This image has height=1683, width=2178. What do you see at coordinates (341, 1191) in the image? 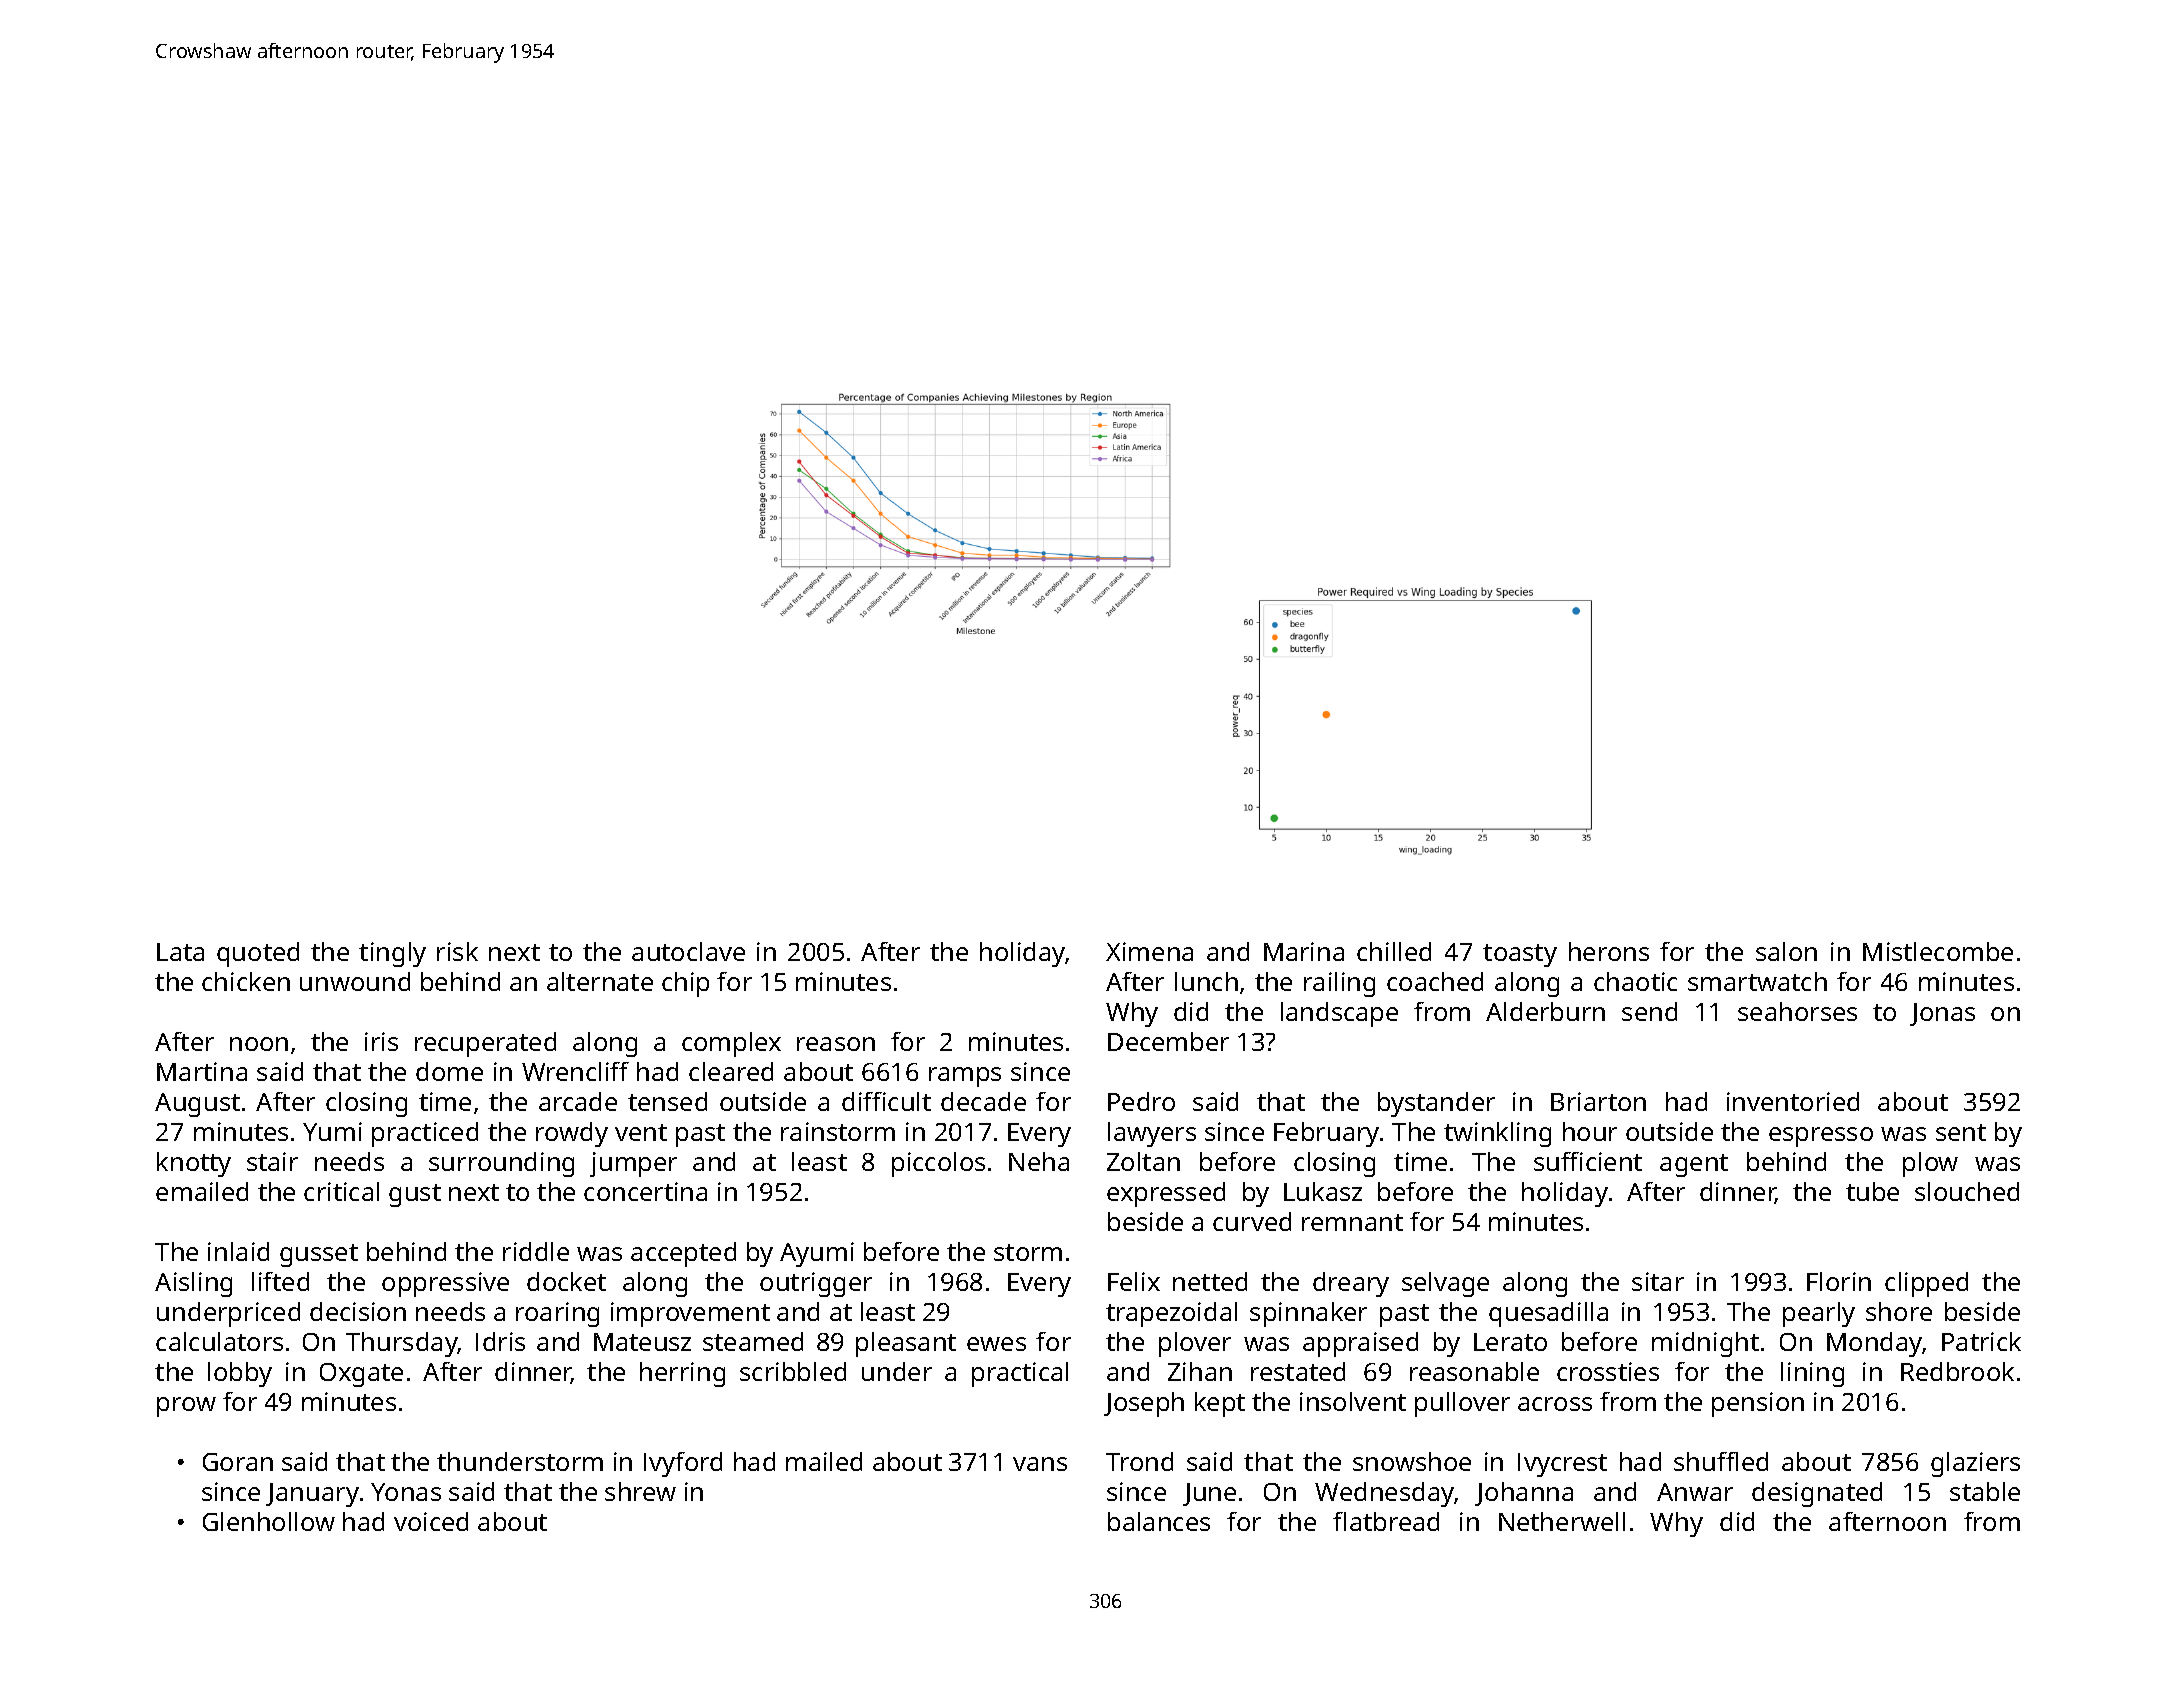
I see `critical` at bounding box center [341, 1191].
